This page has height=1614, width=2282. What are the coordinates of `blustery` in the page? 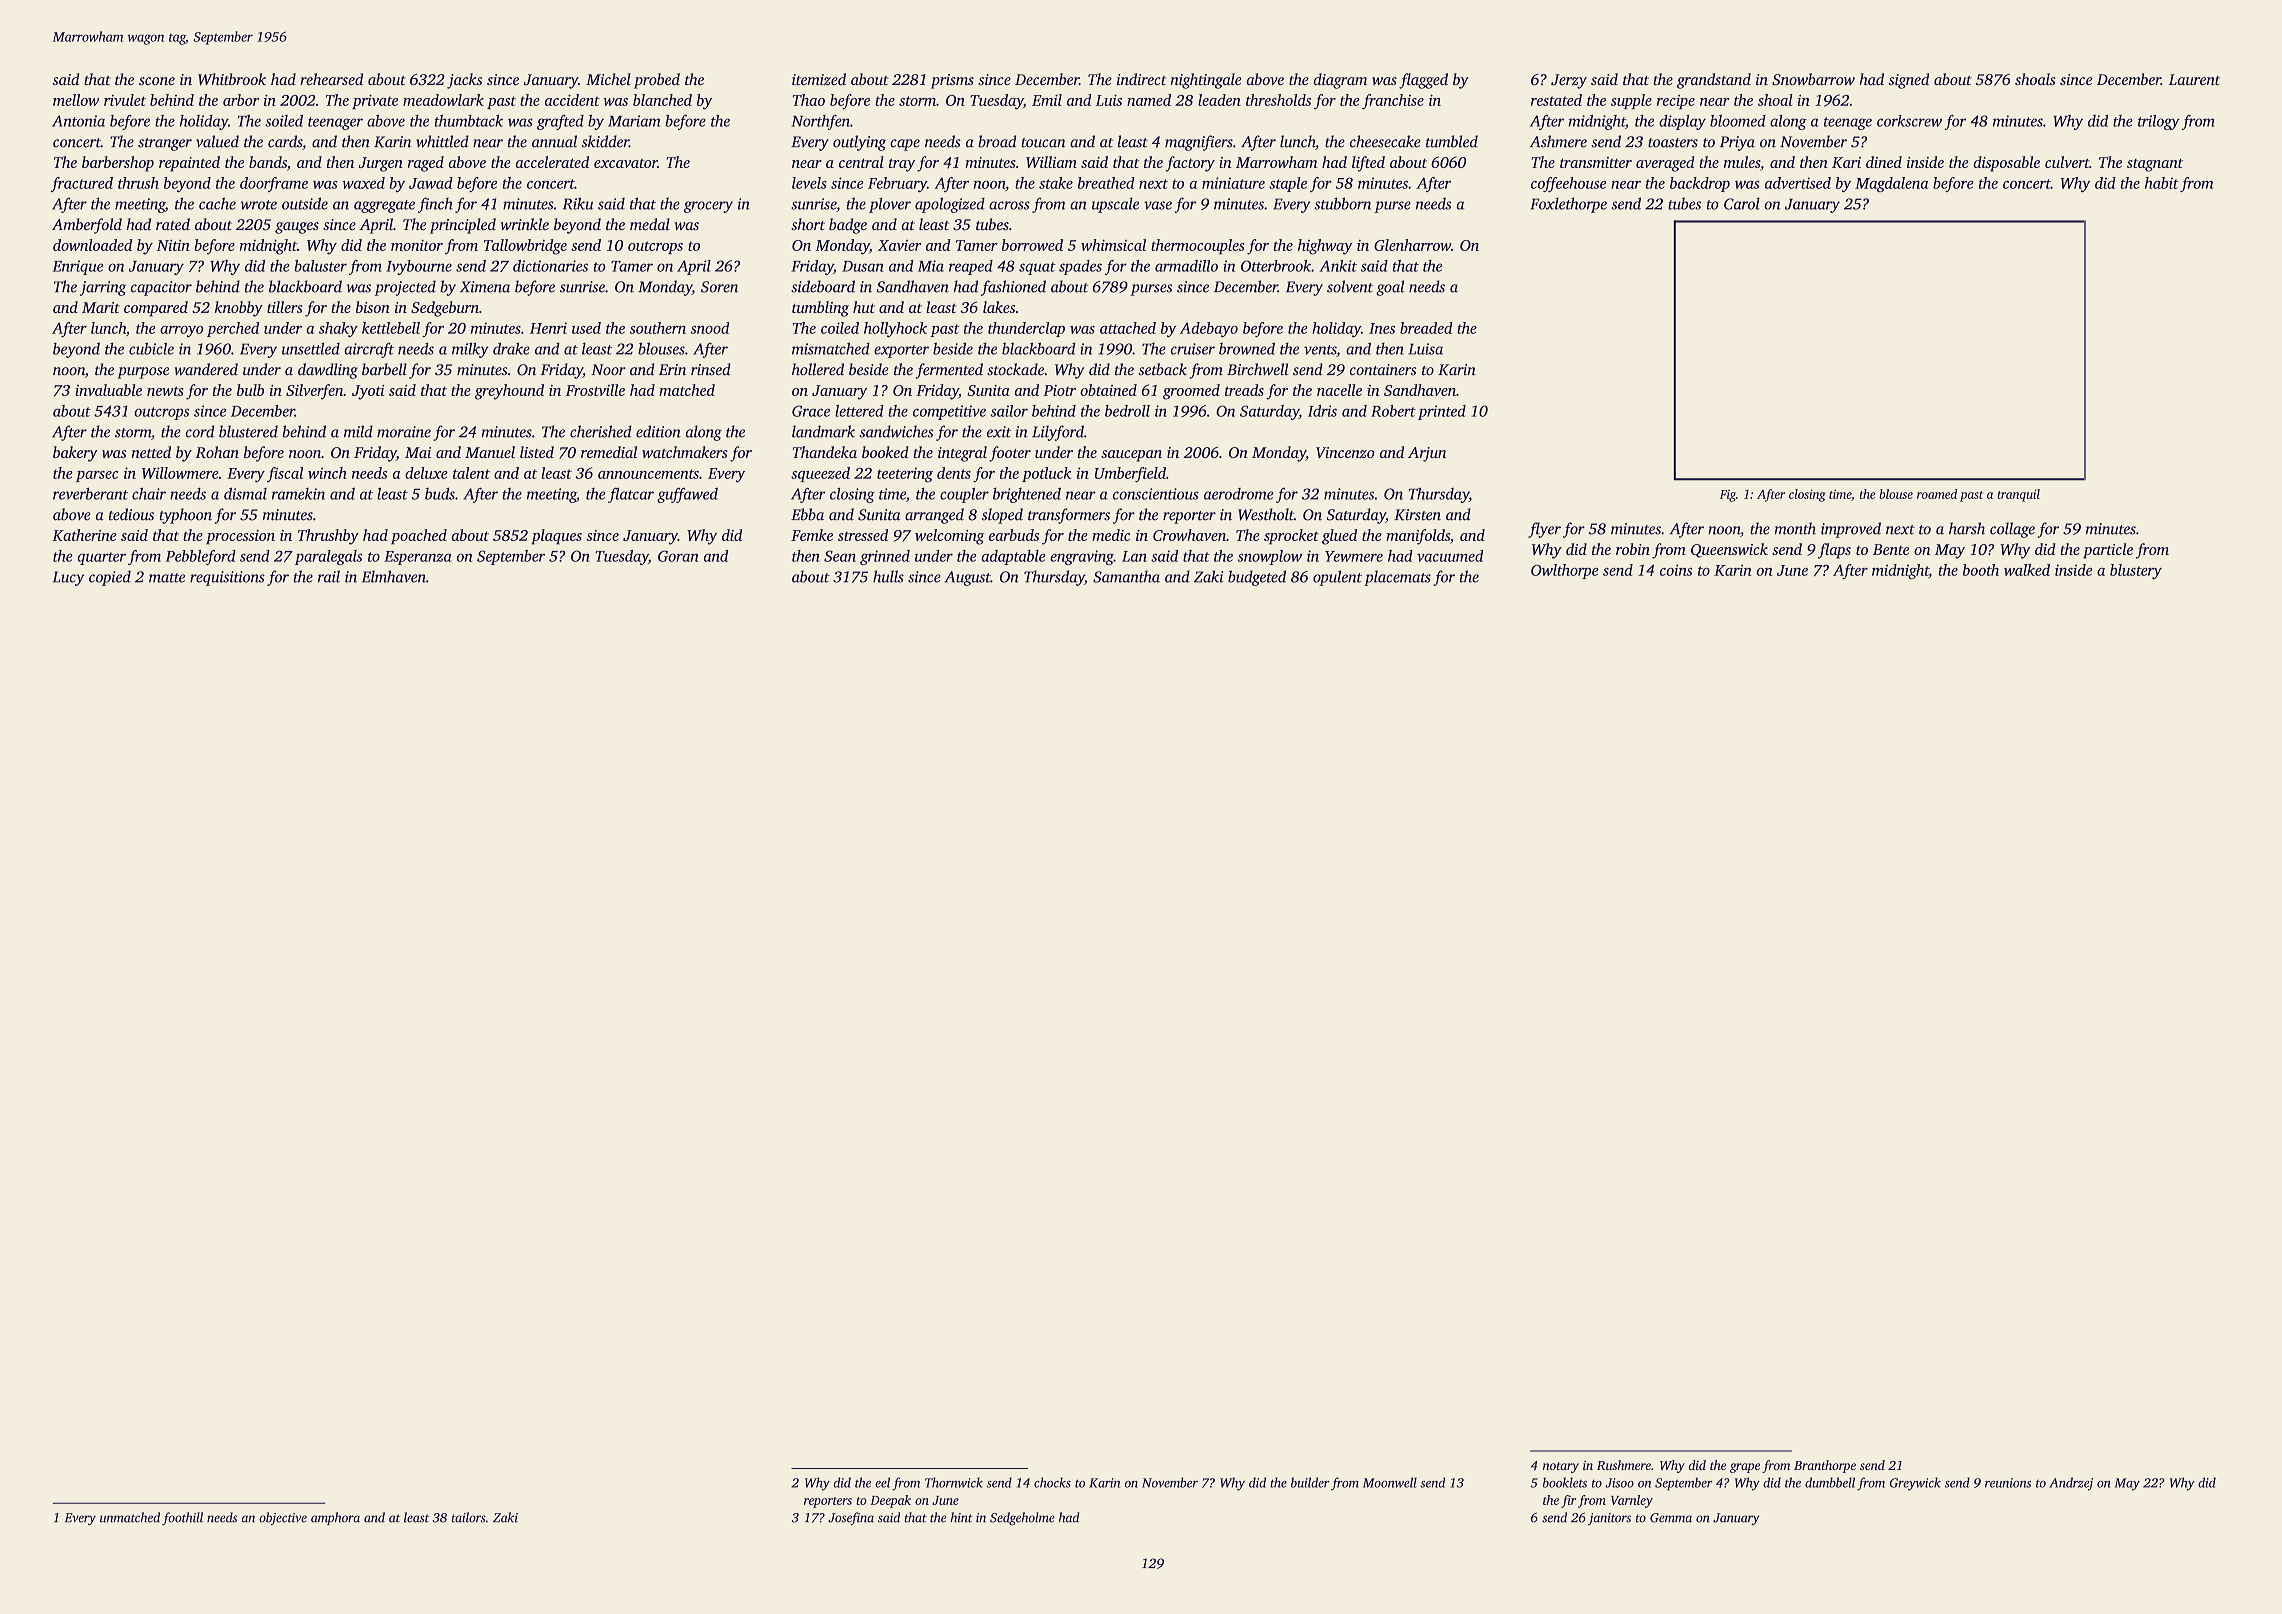 It's located at (2136, 571).
